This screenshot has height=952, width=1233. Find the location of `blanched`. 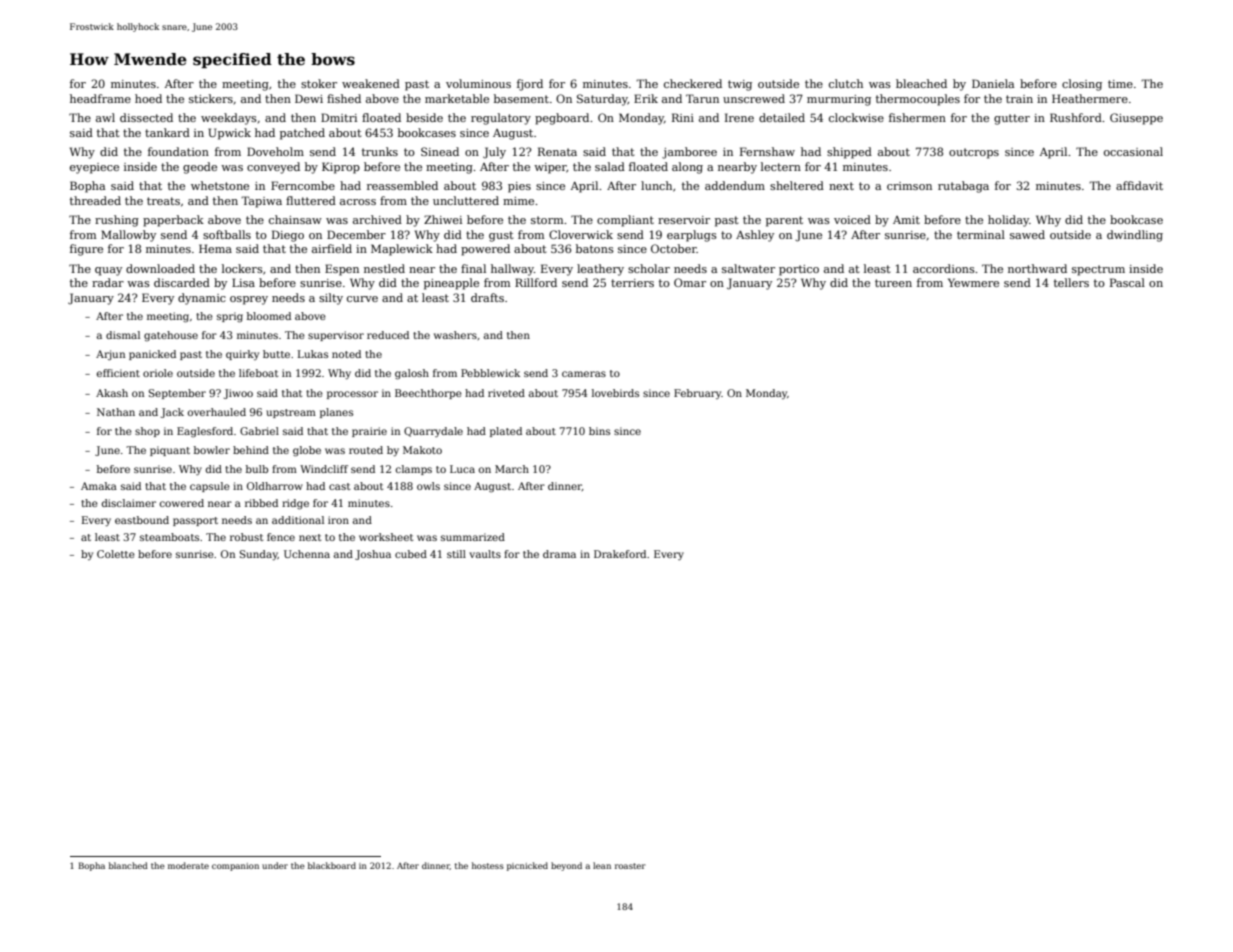

blanched is located at coordinates (128, 865).
